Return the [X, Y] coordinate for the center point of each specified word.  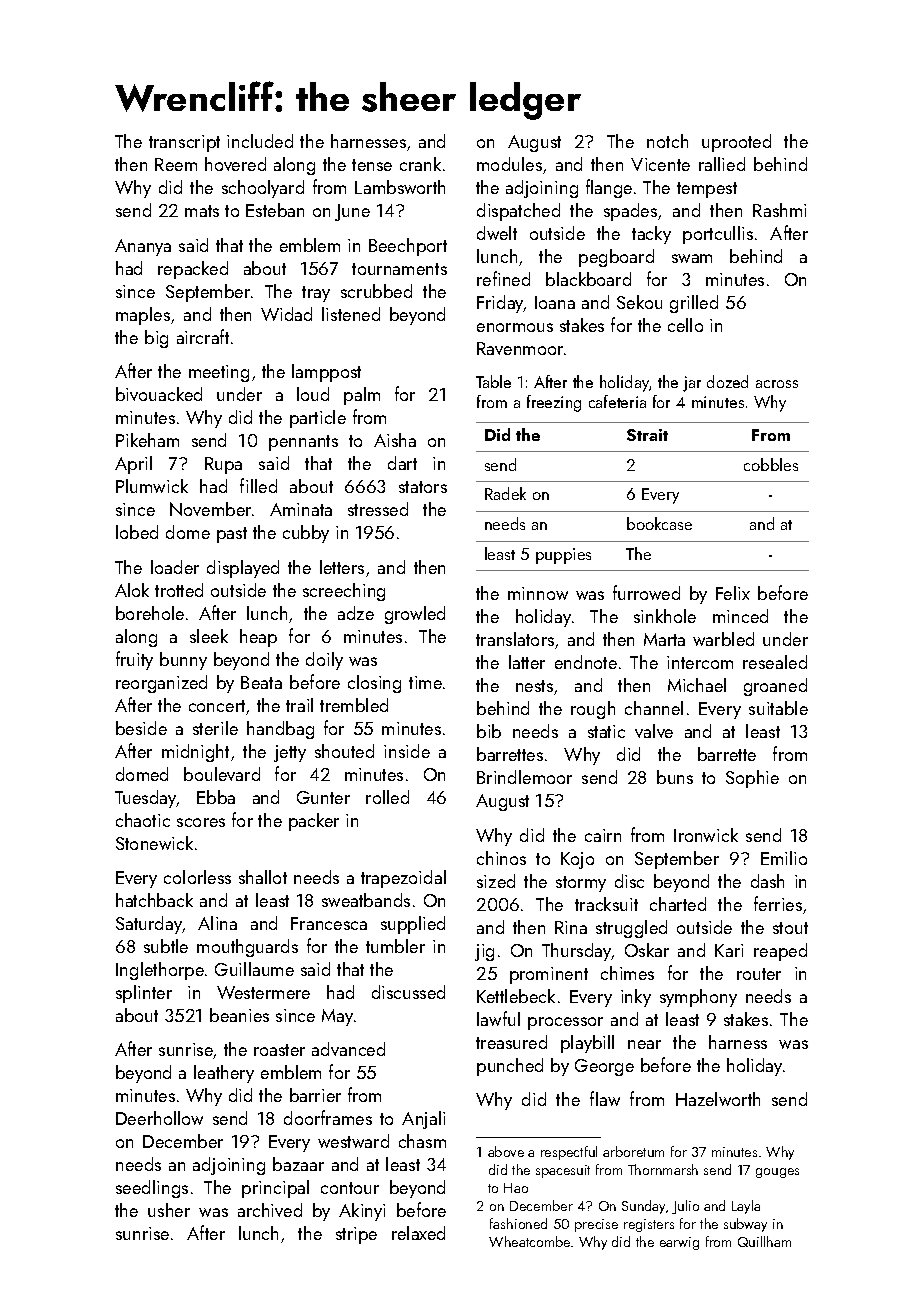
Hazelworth [718, 1099]
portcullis [718, 235]
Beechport [408, 247]
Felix [733, 593]
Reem [176, 164]
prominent [549, 975]
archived [270, 1210]
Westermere [263, 992]
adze [356, 613]
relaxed [418, 1233]
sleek [209, 636]
